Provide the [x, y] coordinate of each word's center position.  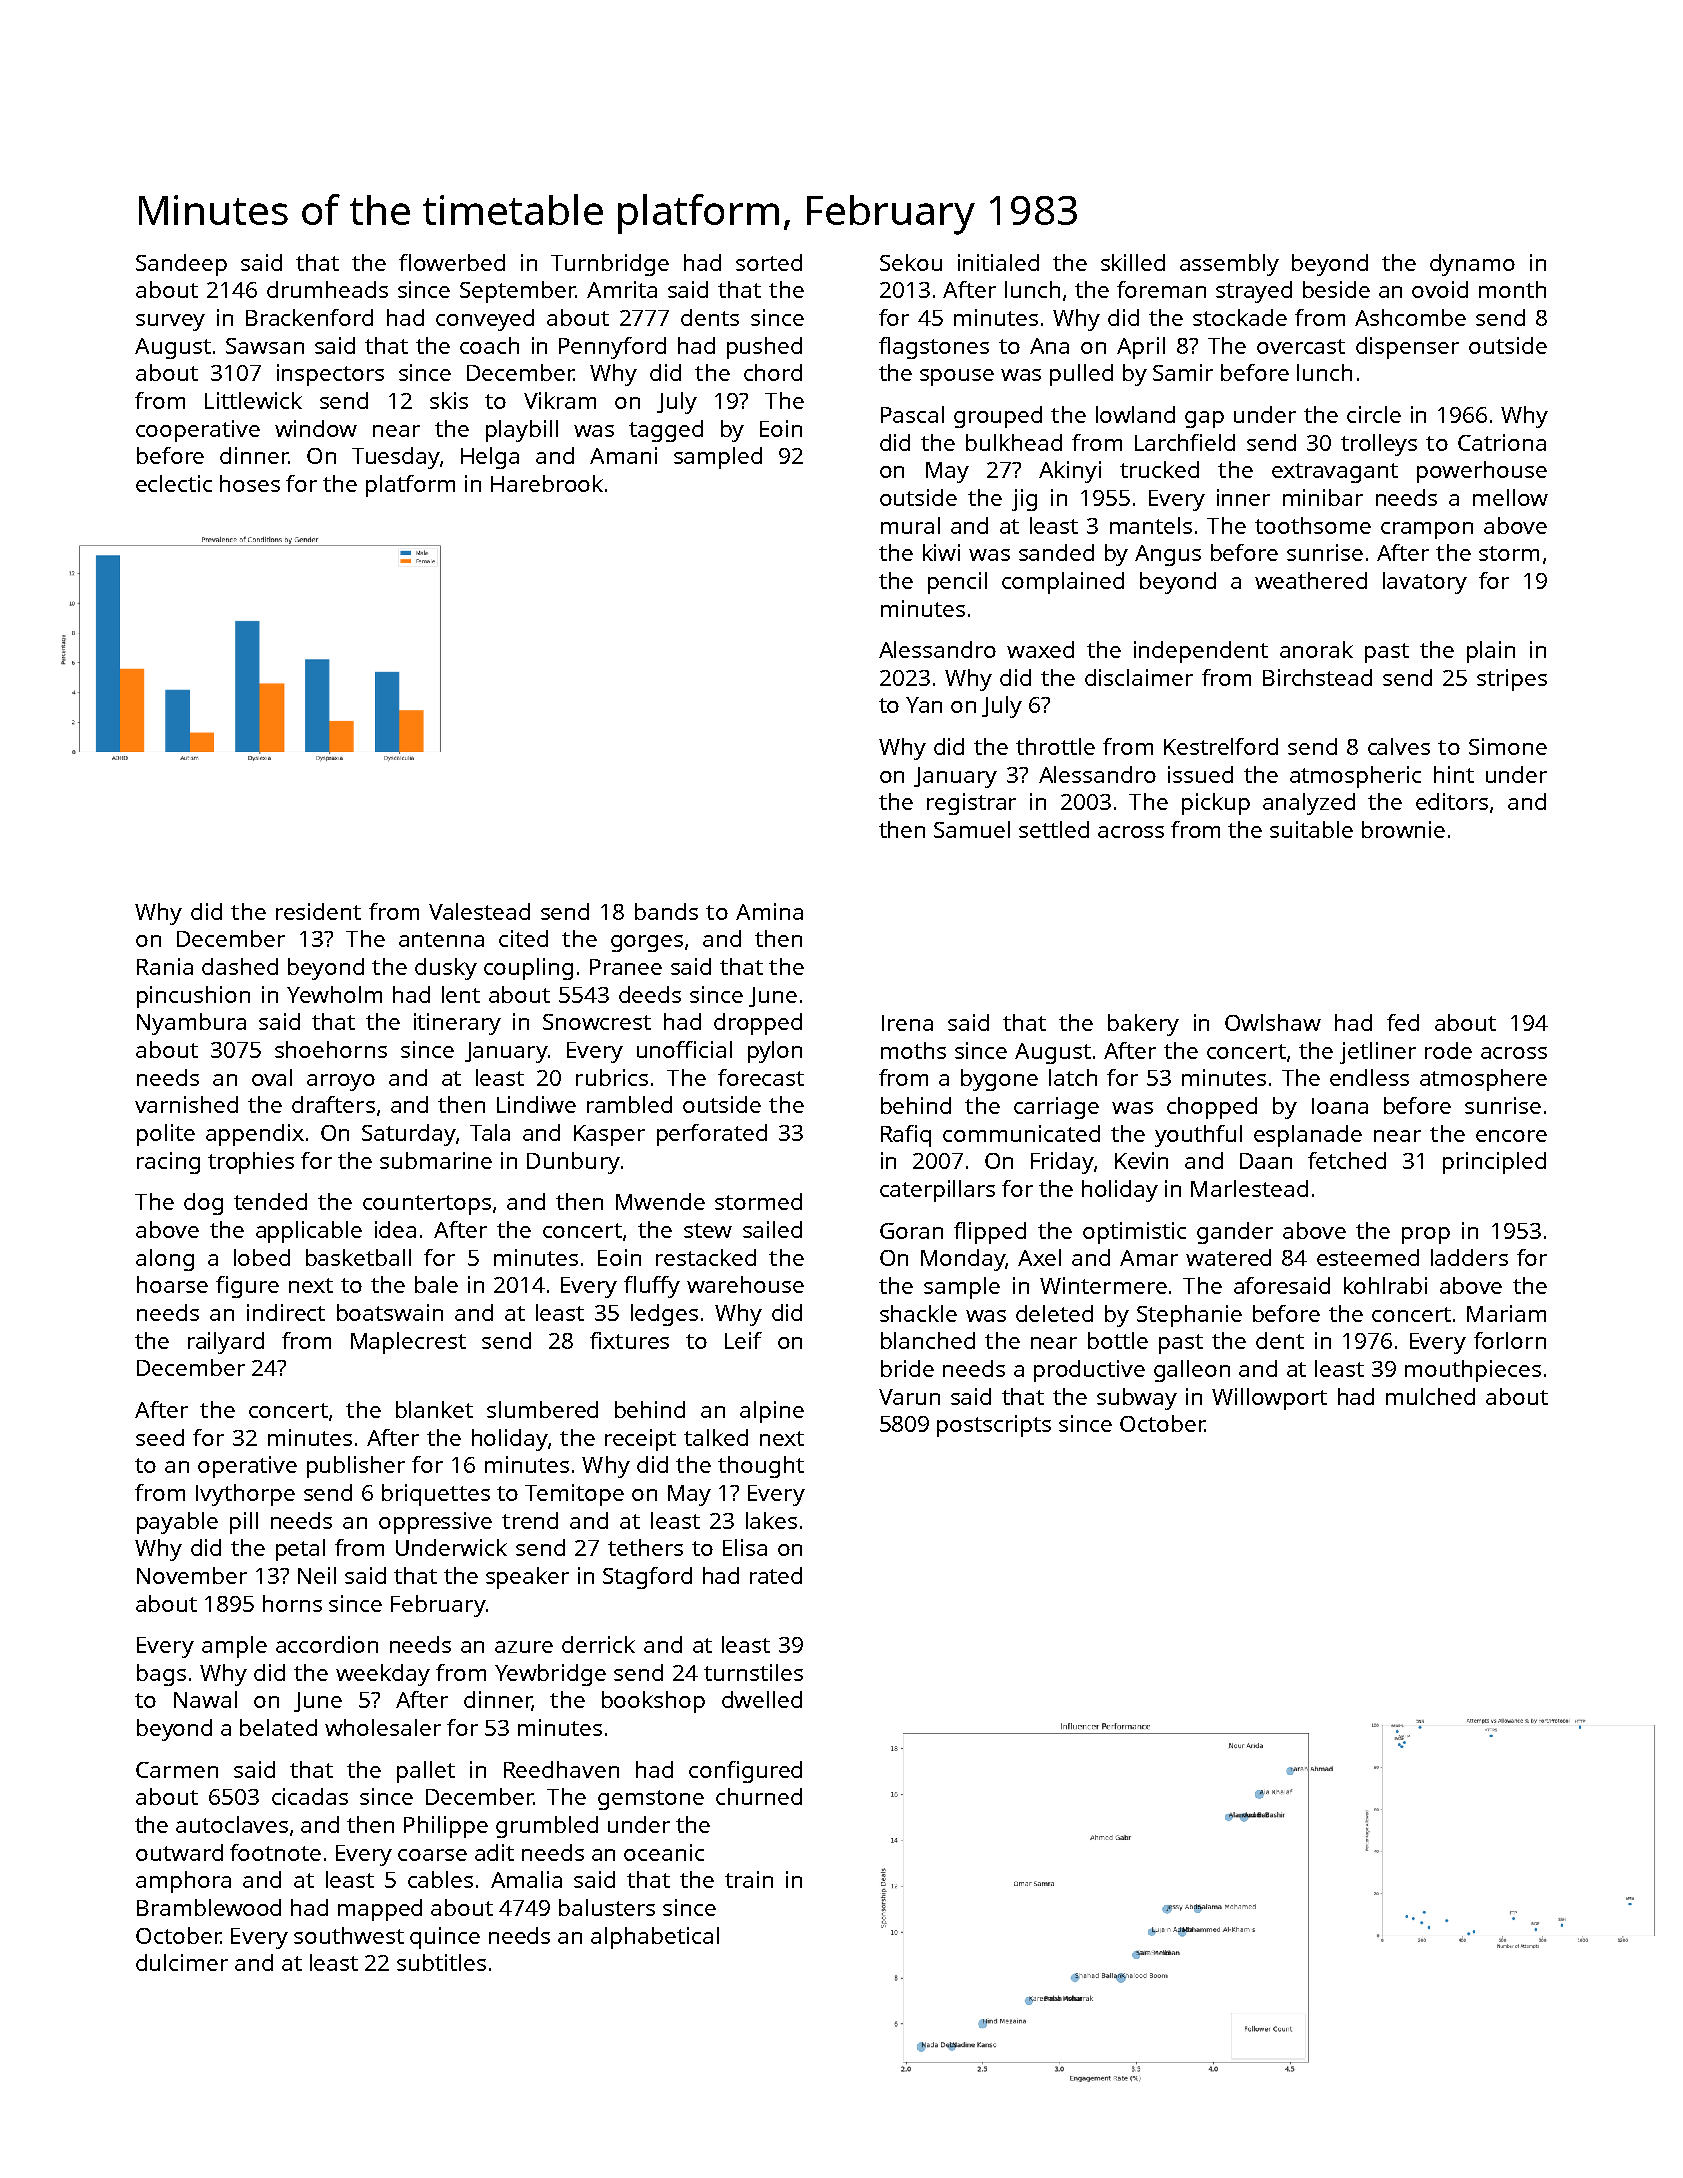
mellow [1510, 497]
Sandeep [181, 265]
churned [759, 1796]
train [749, 1879]
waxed [1040, 649]
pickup [1216, 804]
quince [445, 1938]
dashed [240, 966]
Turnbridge [610, 265]
